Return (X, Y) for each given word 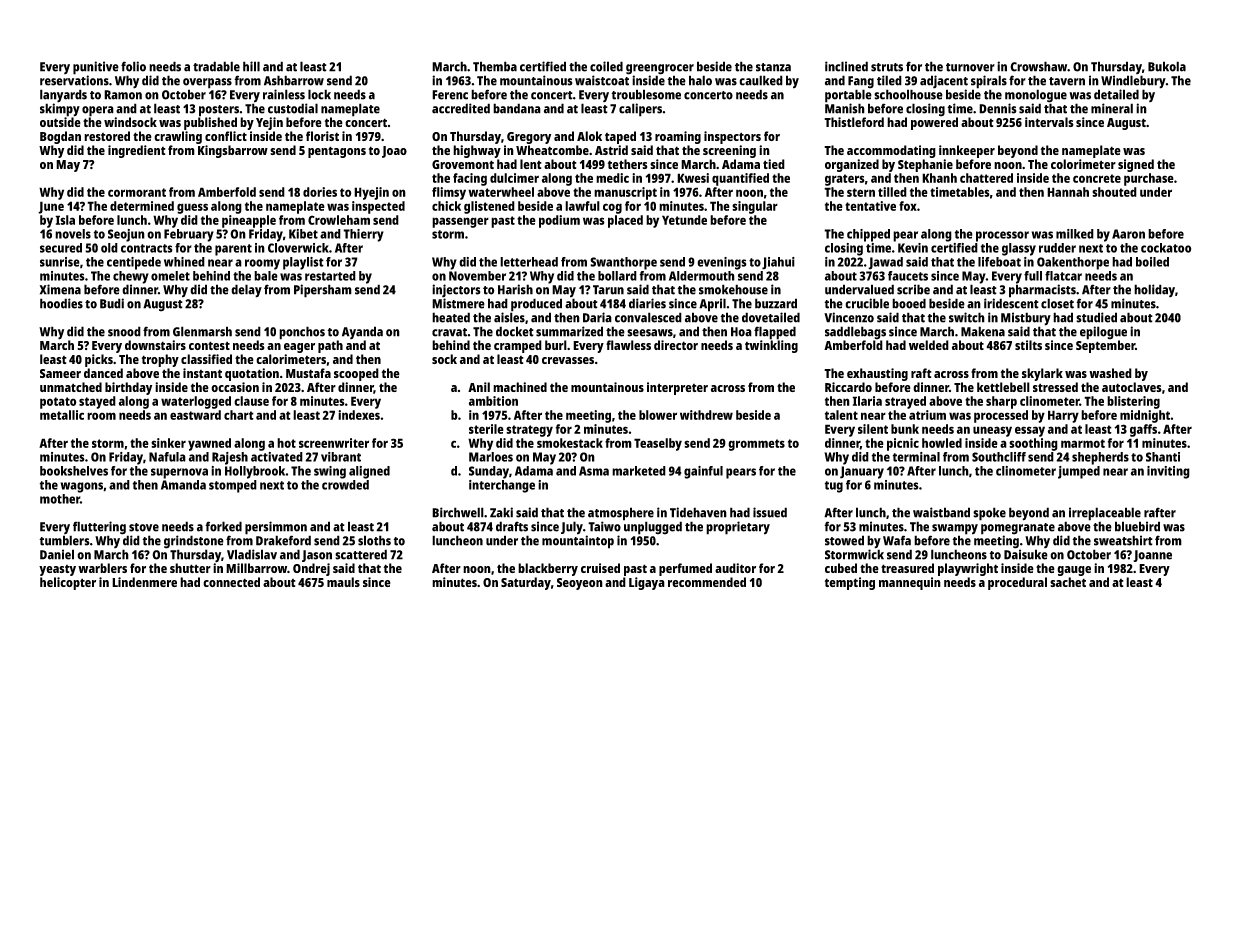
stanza (773, 67)
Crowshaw (1039, 66)
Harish (515, 289)
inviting (1168, 472)
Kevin (913, 248)
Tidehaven (698, 512)
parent (233, 250)
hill (251, 66)
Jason (317, 556)
